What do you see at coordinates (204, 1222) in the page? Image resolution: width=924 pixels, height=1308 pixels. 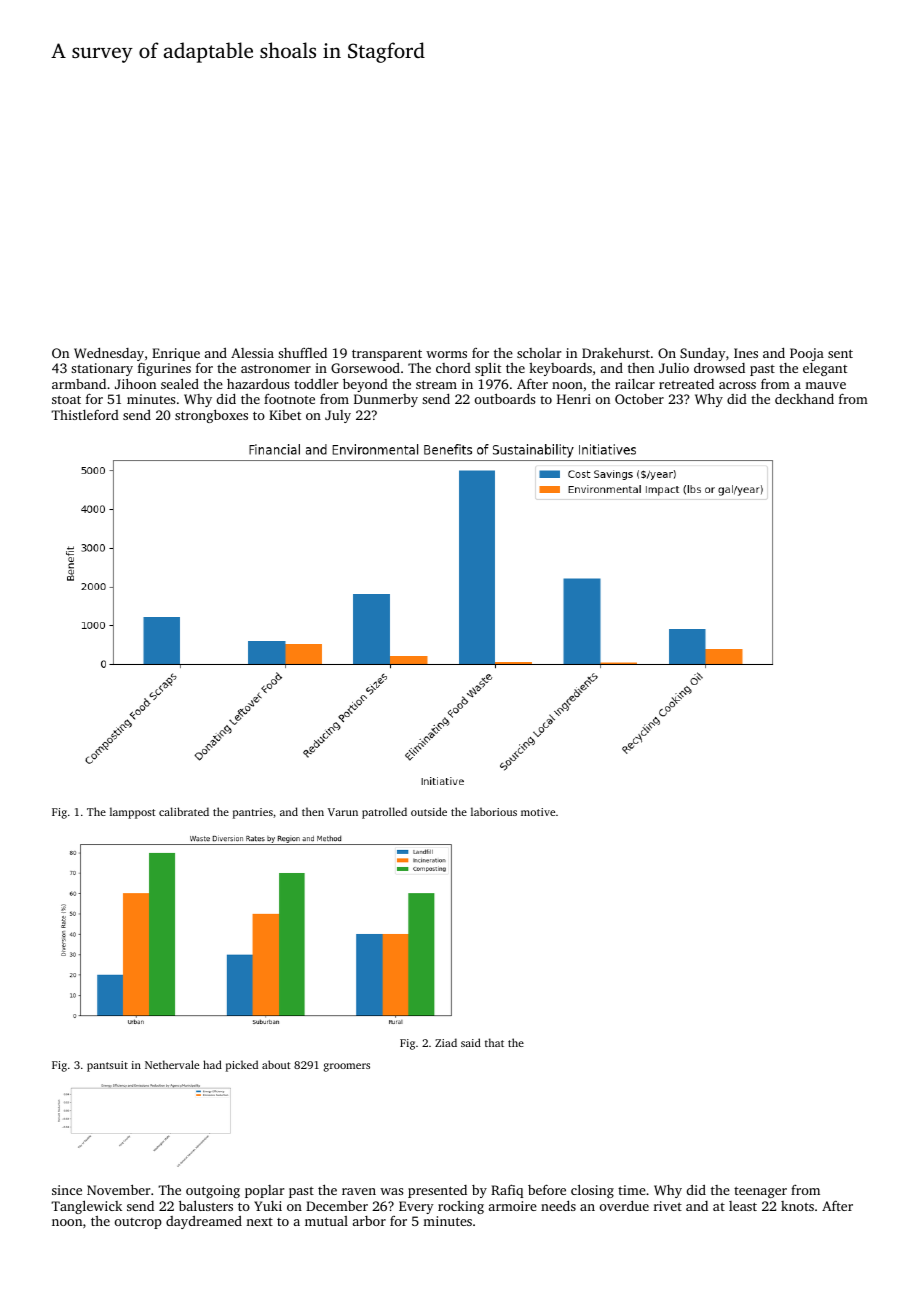 I see `daydreamed` at bounding box center [204, 1222].
